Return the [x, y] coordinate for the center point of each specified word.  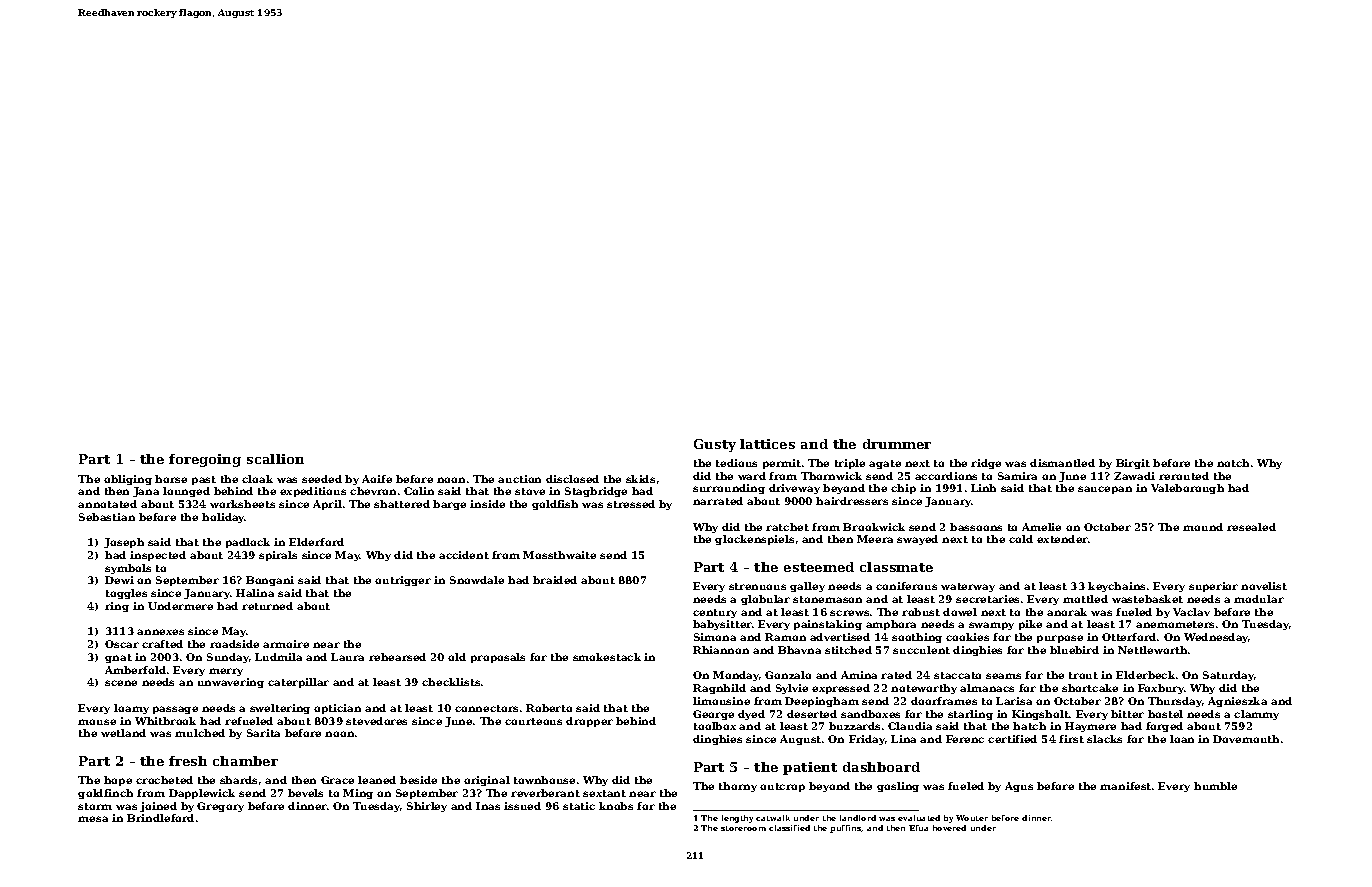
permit [782, 464]
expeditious [313, 492]
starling [970, 715]
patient [810, 768]
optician [337, 709]
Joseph [124, 543]
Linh [983, 488]
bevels [305, 793]
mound [1203, 527]
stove [530, 491]
